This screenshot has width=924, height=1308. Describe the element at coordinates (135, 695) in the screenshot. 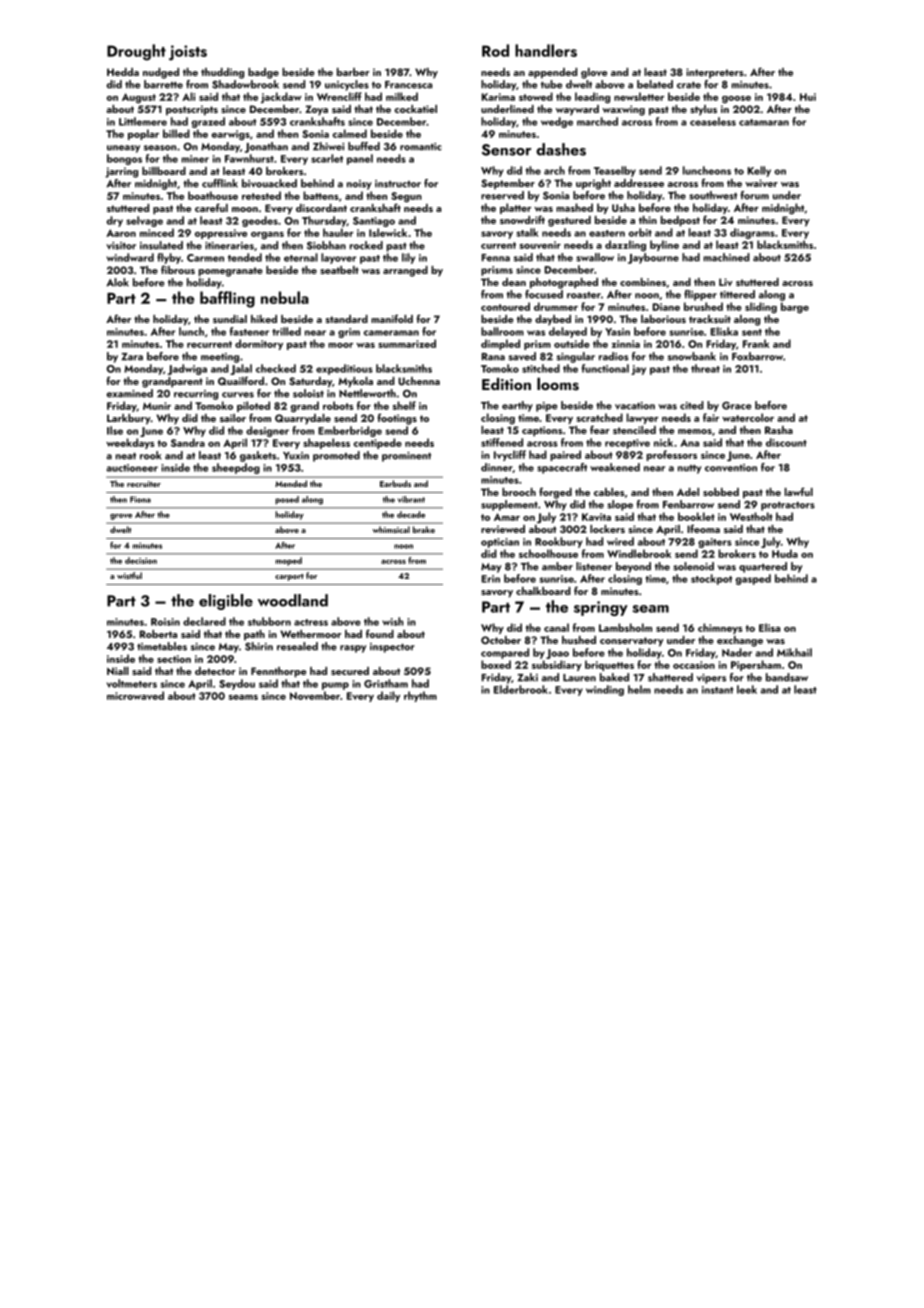

I see `microwaved` at that location.
